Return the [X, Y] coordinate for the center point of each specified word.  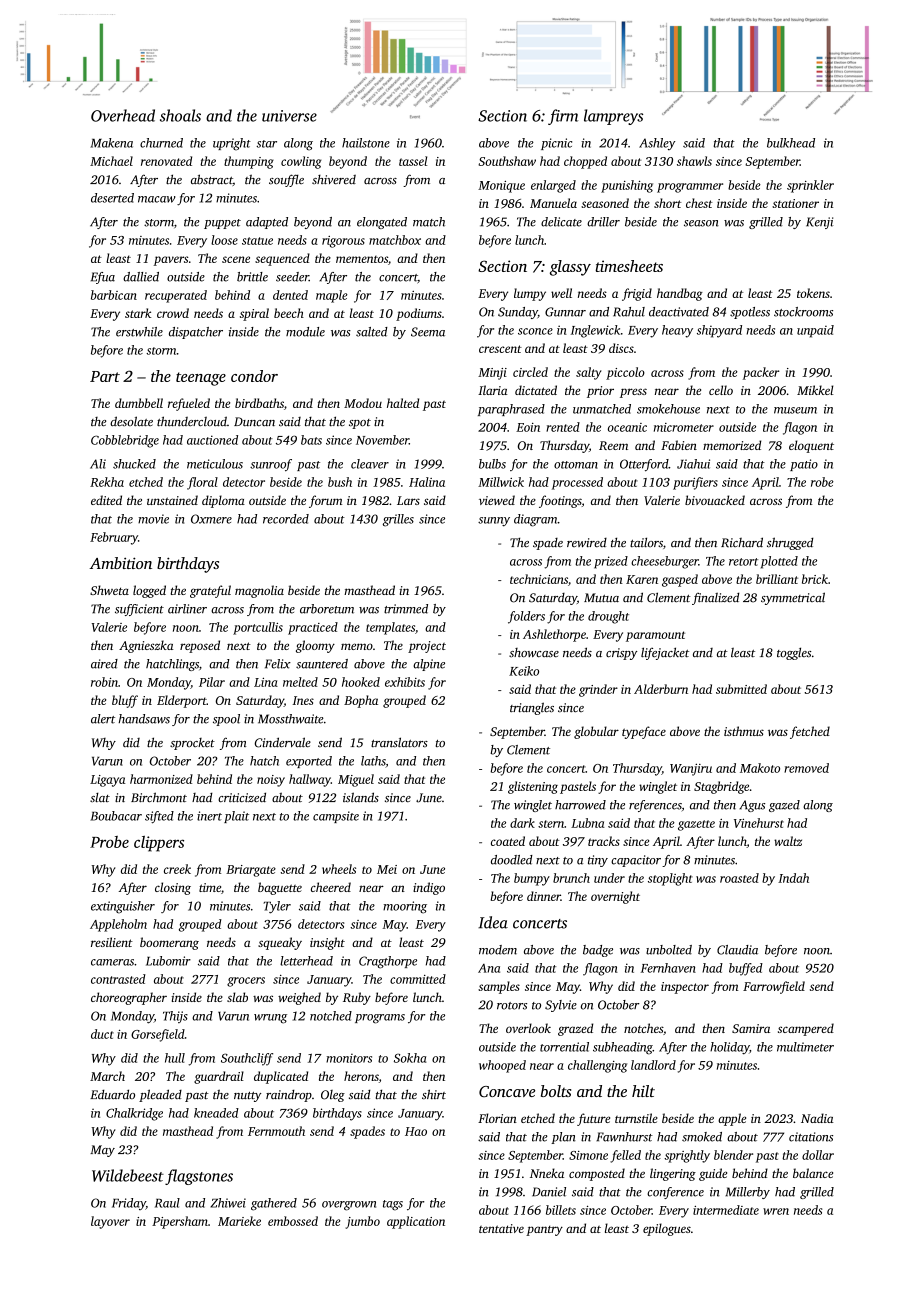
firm [563, 117]
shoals [180, 115]
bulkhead [791, 143]
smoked [702, 1137]
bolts [556, 1091]
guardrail [219, 1077]
